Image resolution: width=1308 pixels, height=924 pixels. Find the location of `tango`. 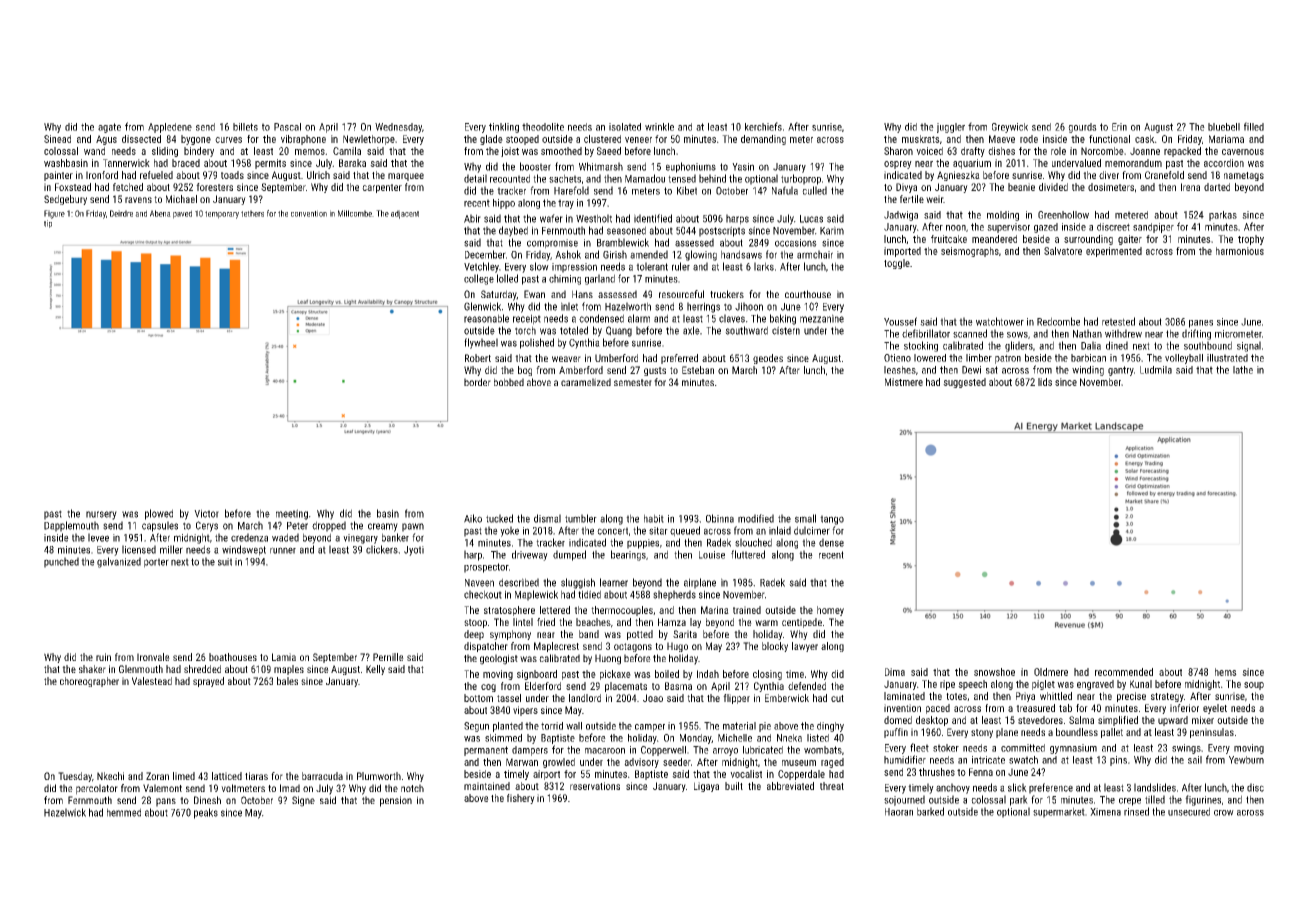

tango is located at coordinates (832, 520).
